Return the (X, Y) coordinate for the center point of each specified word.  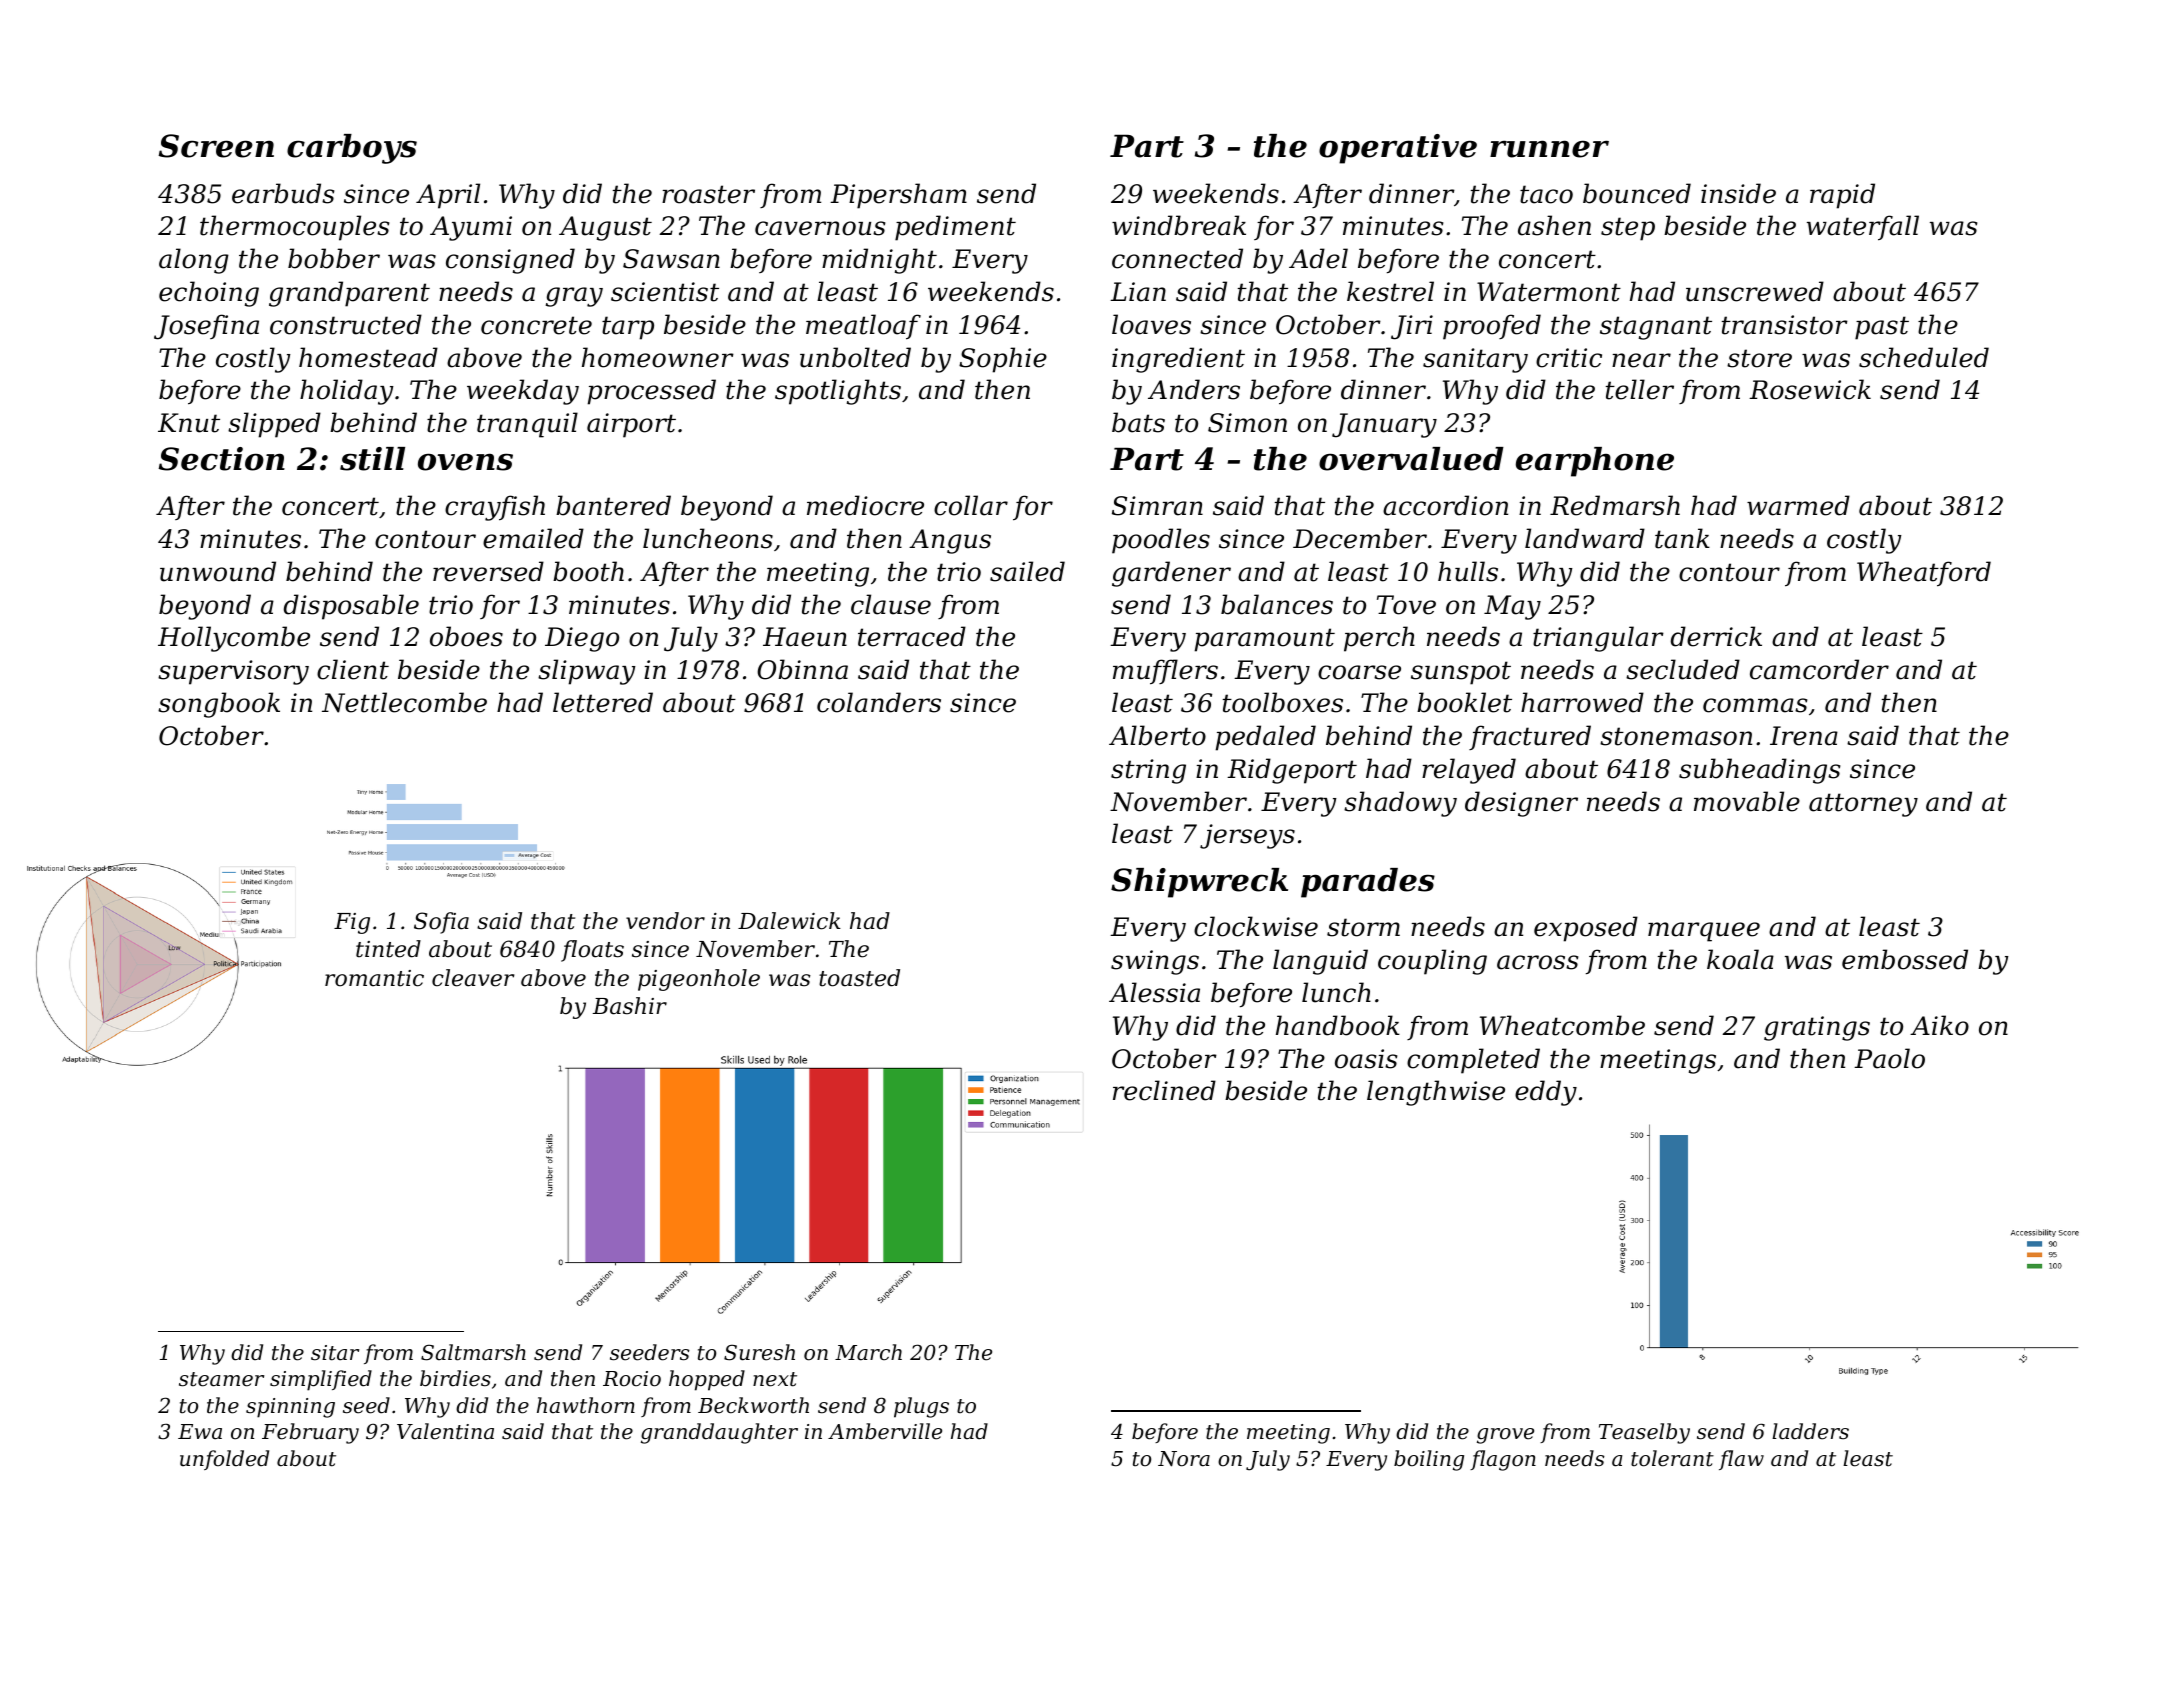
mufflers (1165, 672)
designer (1521, 804)
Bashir (630, 1006)
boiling (1429, 1460)
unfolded (224, 1460)
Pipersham (898, 196)
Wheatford (1924, 574)
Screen (216, 146)
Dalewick (789, 921)
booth (588, 571)
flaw (1741, 1460)
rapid (1842, 196)
